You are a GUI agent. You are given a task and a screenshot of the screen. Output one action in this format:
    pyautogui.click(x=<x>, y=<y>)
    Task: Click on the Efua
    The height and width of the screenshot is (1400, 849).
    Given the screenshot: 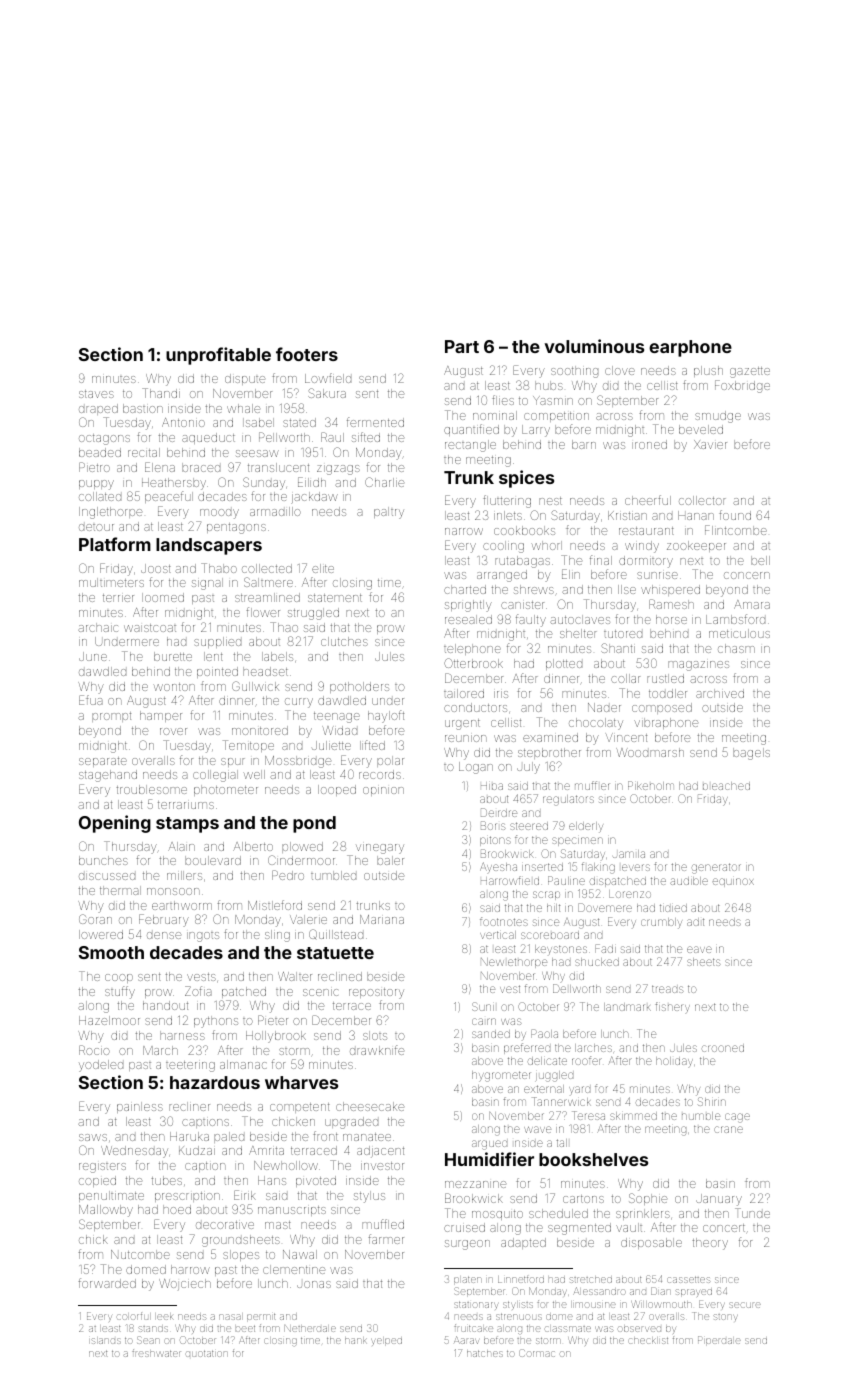 What is the action you would take?
    pyautogui.click(x=91, y=700)
